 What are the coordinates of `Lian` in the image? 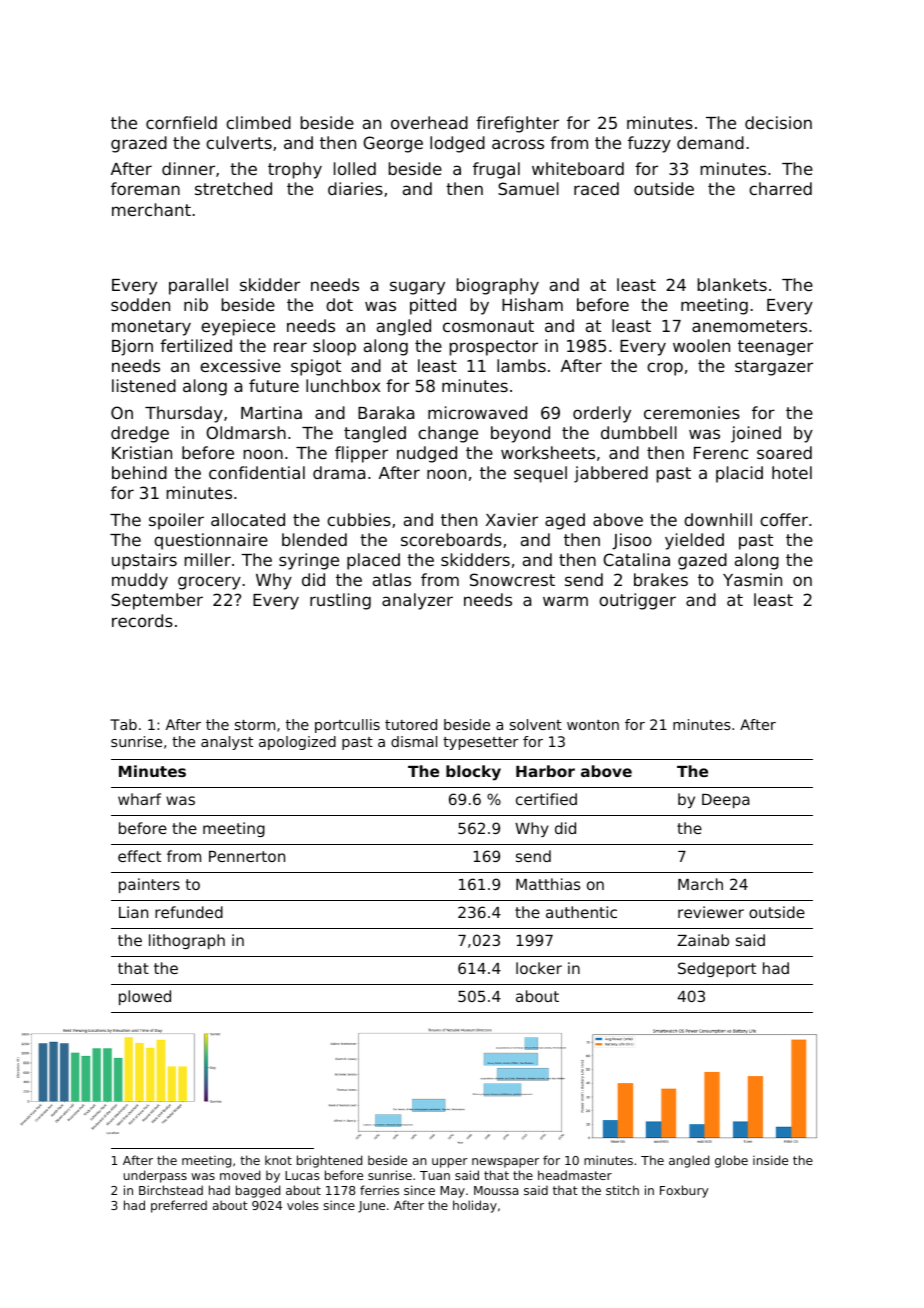 It's located at (133, 912).
